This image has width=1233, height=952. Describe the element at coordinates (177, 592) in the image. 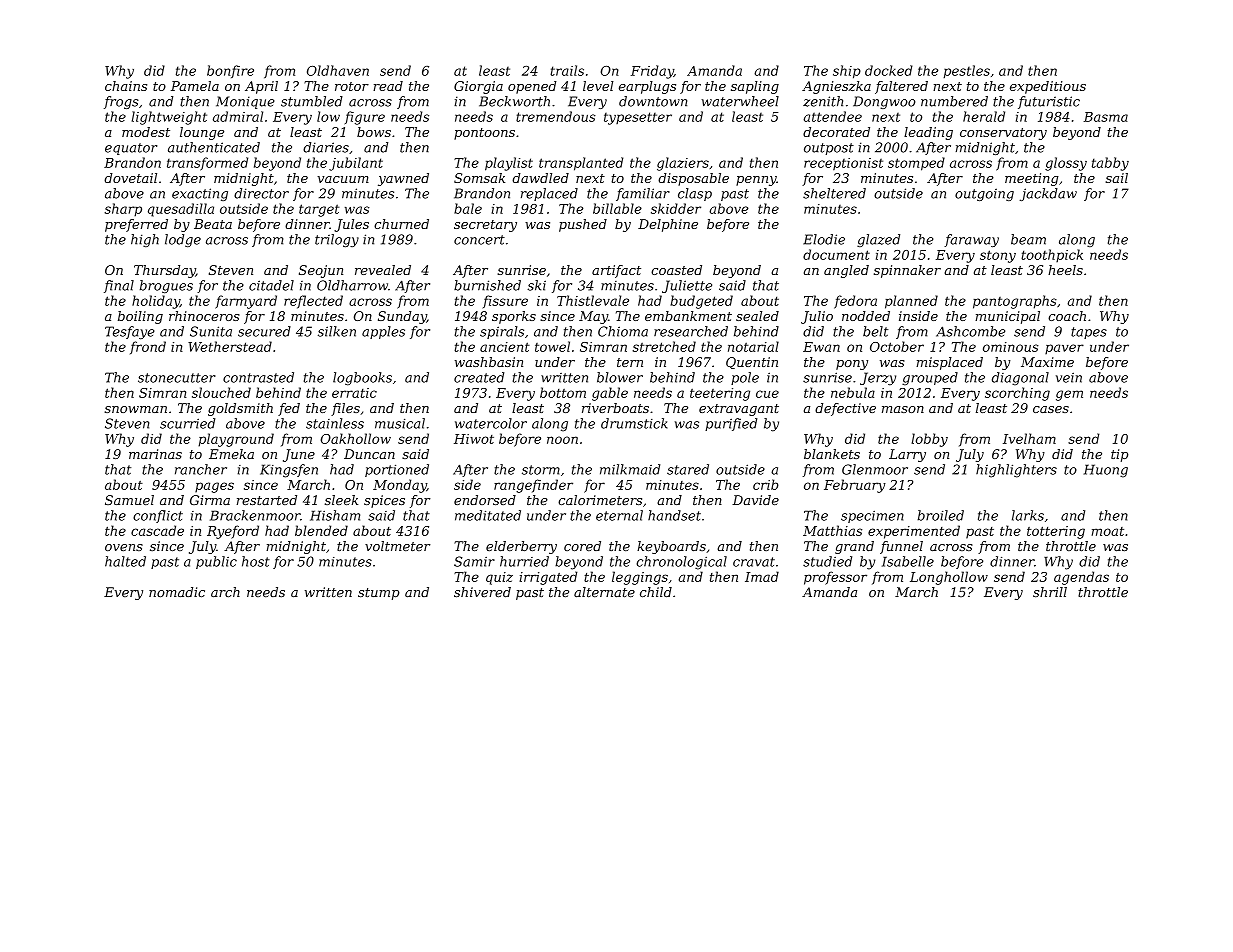

I see `nomadic` at that location.
